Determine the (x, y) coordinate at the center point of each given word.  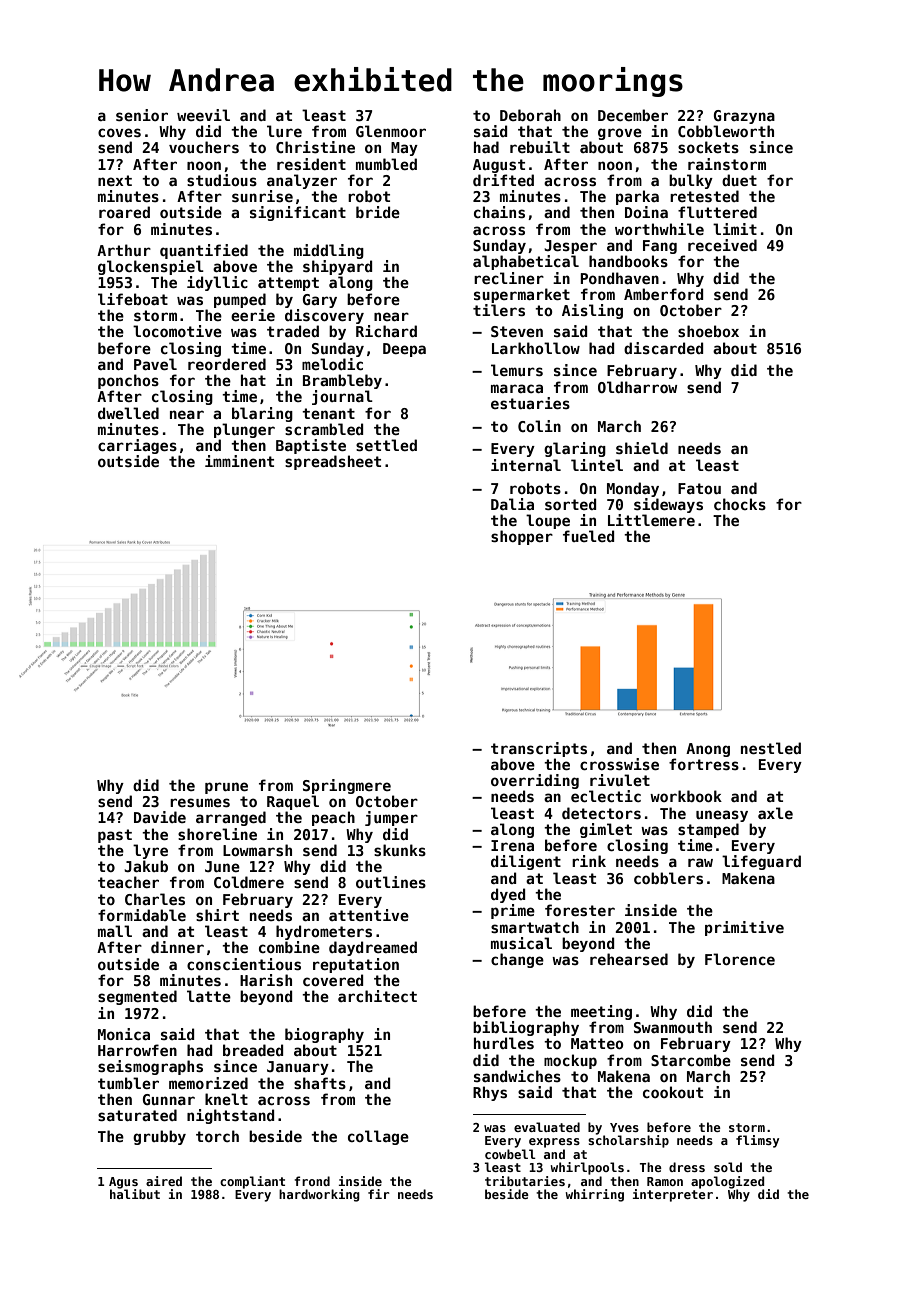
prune (226, 788)
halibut (135, 1194)
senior (142, 115)
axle (775, 813)
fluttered (717, 212)
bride (378, 212)
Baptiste (311, 446)
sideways (668, 505)
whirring (595, 1195)
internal (526, 465)
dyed (508, 895)
